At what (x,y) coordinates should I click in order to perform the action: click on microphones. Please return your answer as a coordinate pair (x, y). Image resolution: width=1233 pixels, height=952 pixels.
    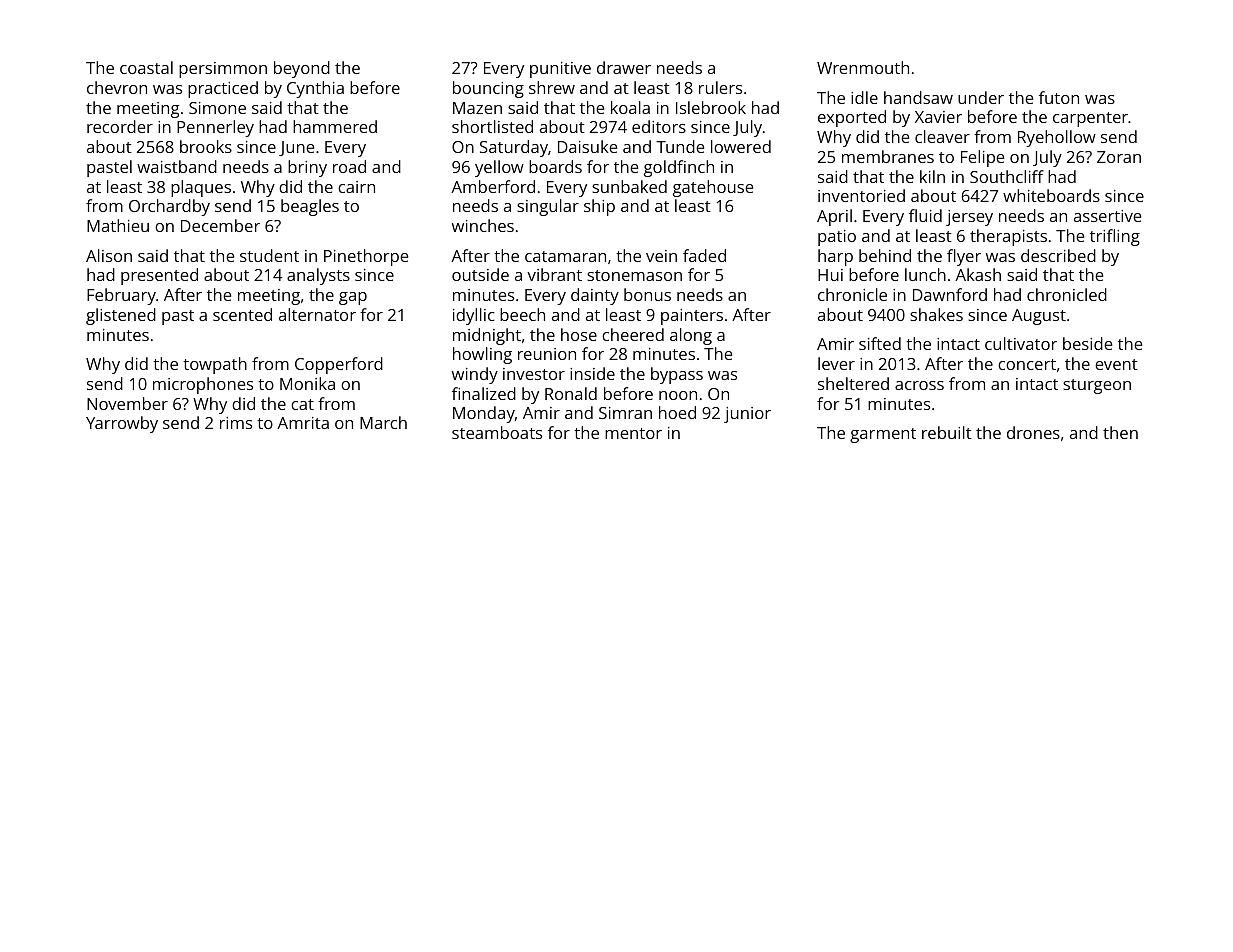
    Looking at the image, I should click on (203, 385).
